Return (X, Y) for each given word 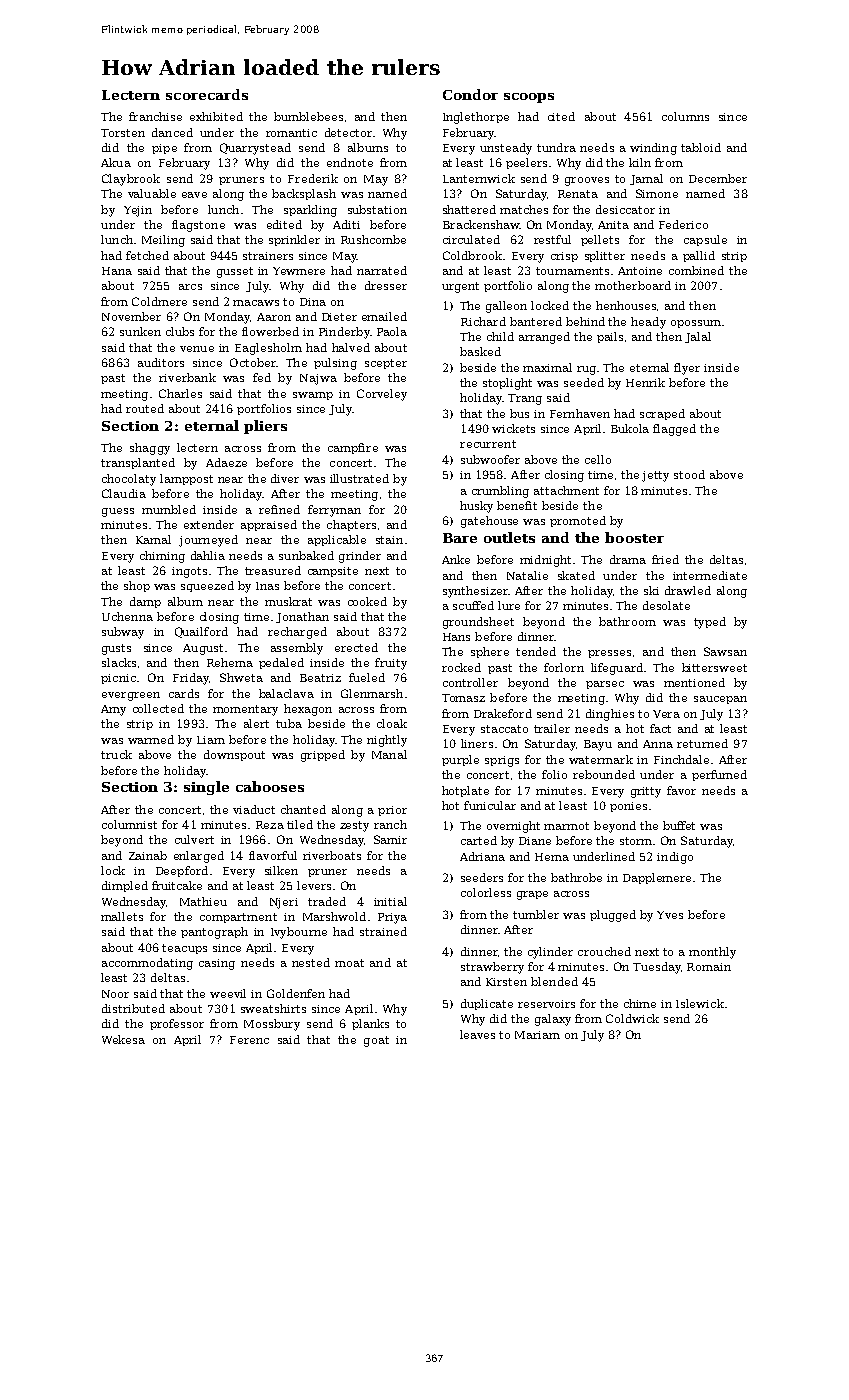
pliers (265, 427)
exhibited (216, 116)
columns (685, 116)
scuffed (473, 605)
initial (390, 901)
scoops (529, 98)
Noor (115, 994)
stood (689, 474)
